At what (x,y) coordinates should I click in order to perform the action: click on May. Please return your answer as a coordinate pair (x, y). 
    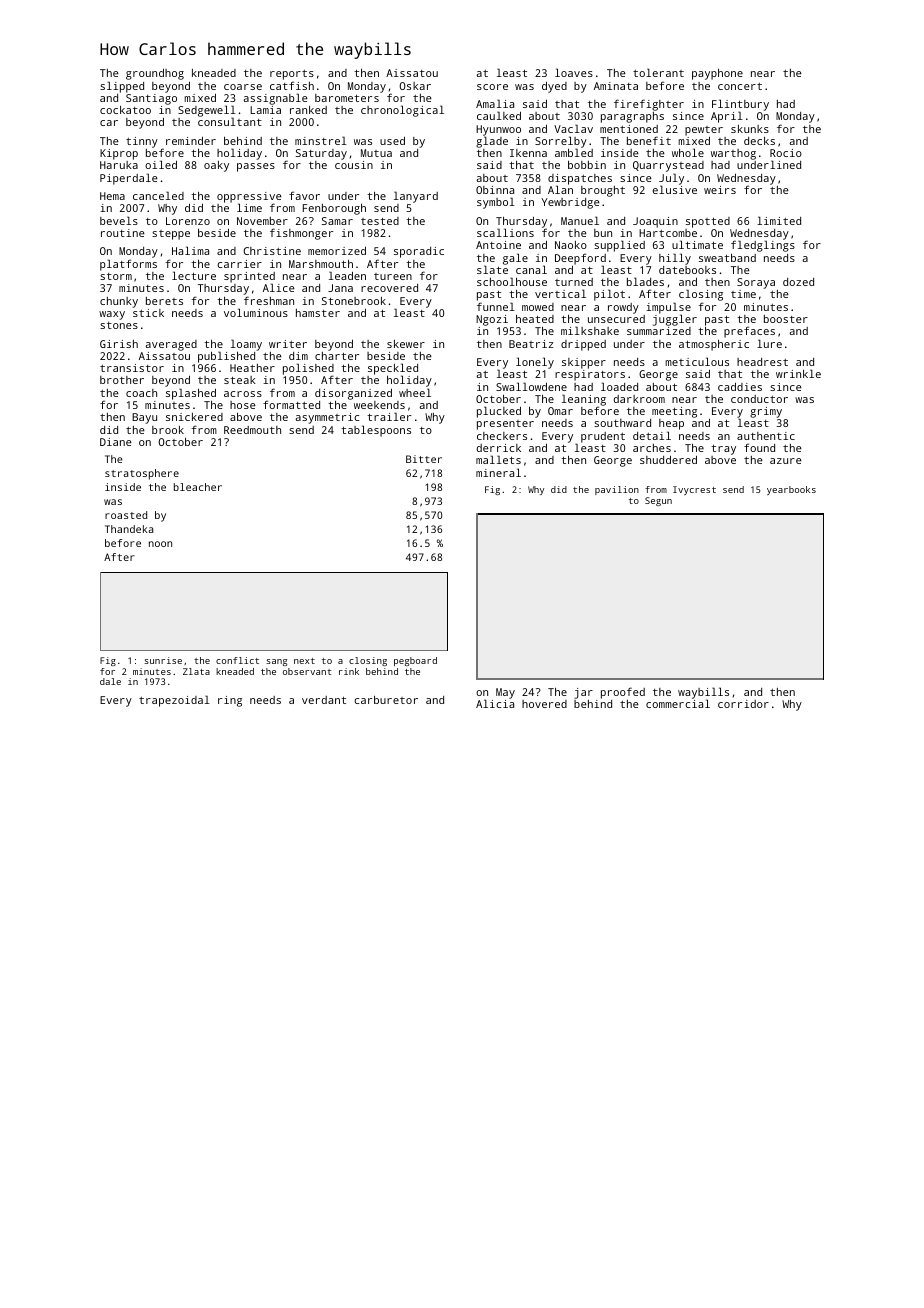
    Looking at the image, I should click on (505, 693).
